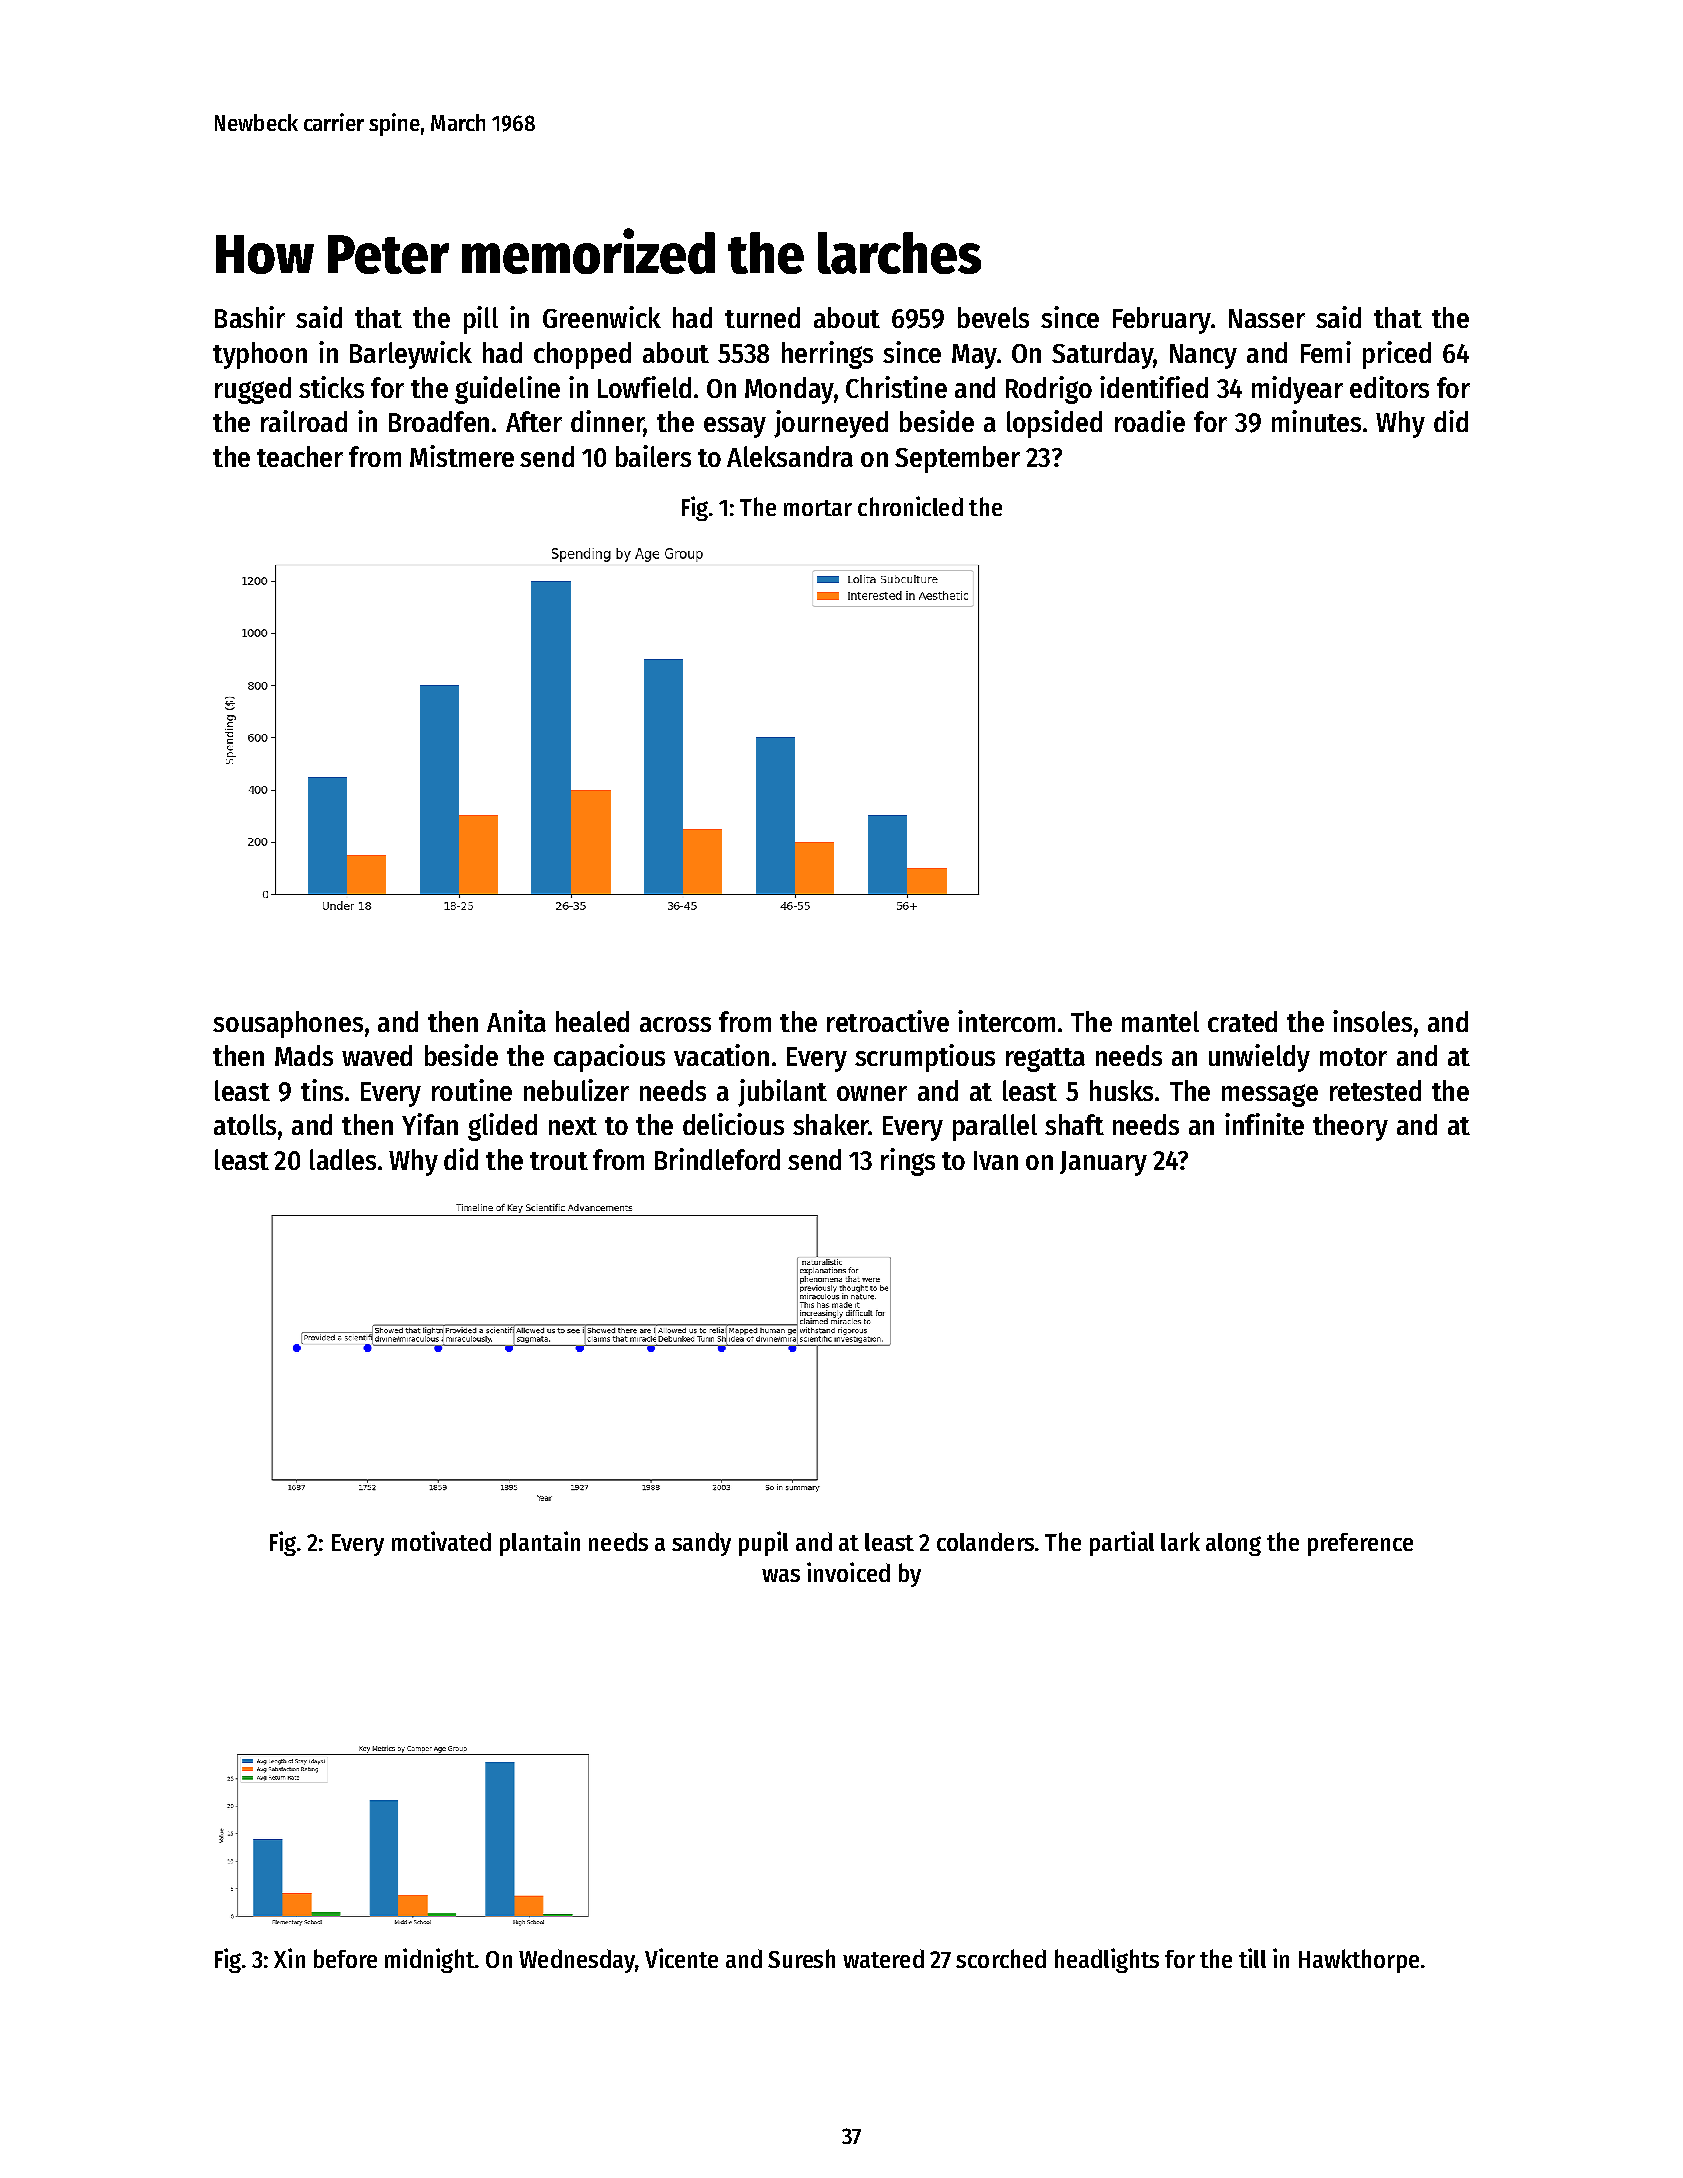 Image resolution: width=1683 pixels, height=2178 pixels. What do you see at coordinates (602, 317) in the screenshot?
I see `Greenwick` at bounding box center [602, 317].
